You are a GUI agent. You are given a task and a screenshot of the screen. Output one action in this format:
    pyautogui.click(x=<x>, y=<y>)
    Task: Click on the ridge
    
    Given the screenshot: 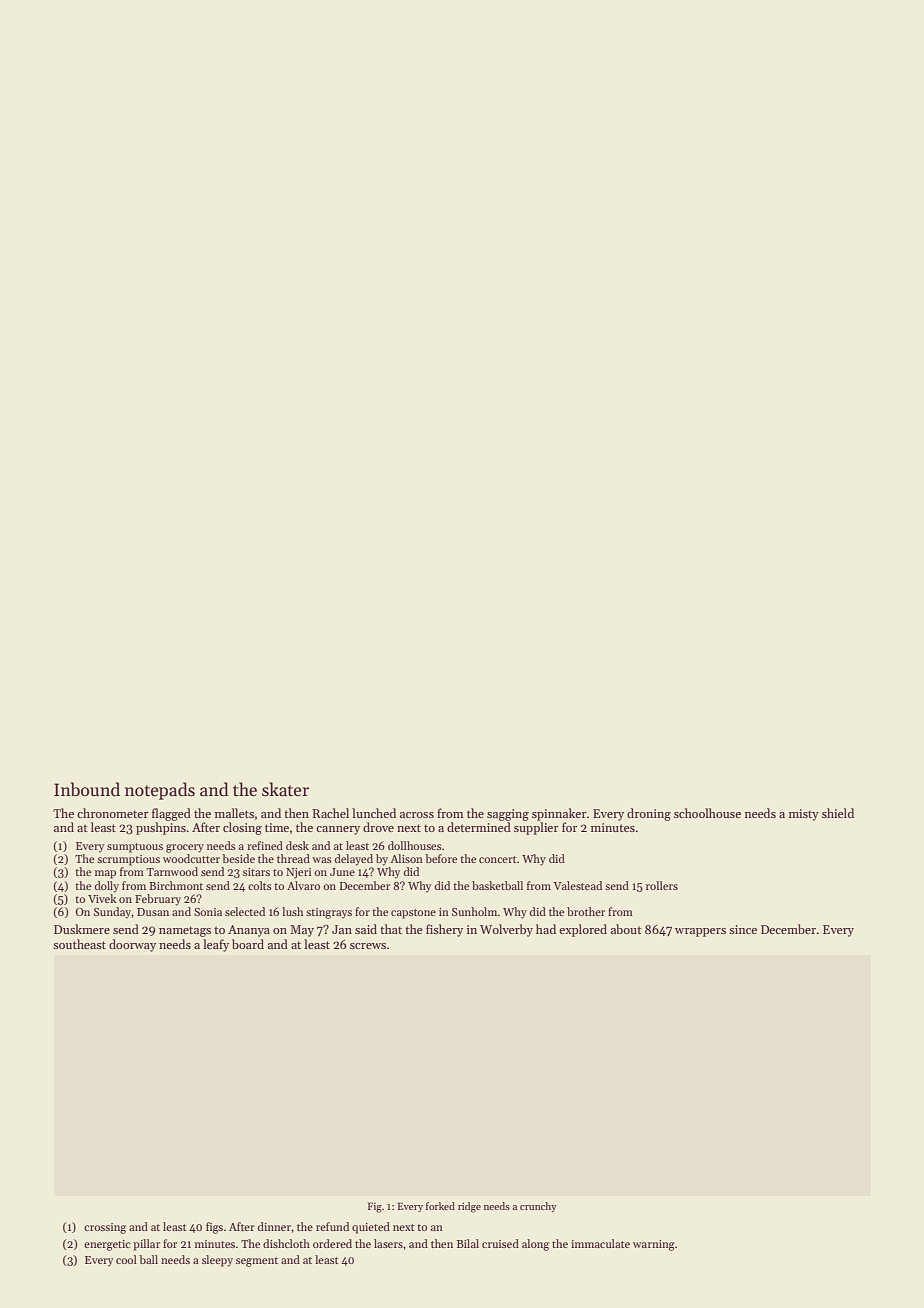 What is the action you would take?
    pyautogui.click(x=469, y=1207)
